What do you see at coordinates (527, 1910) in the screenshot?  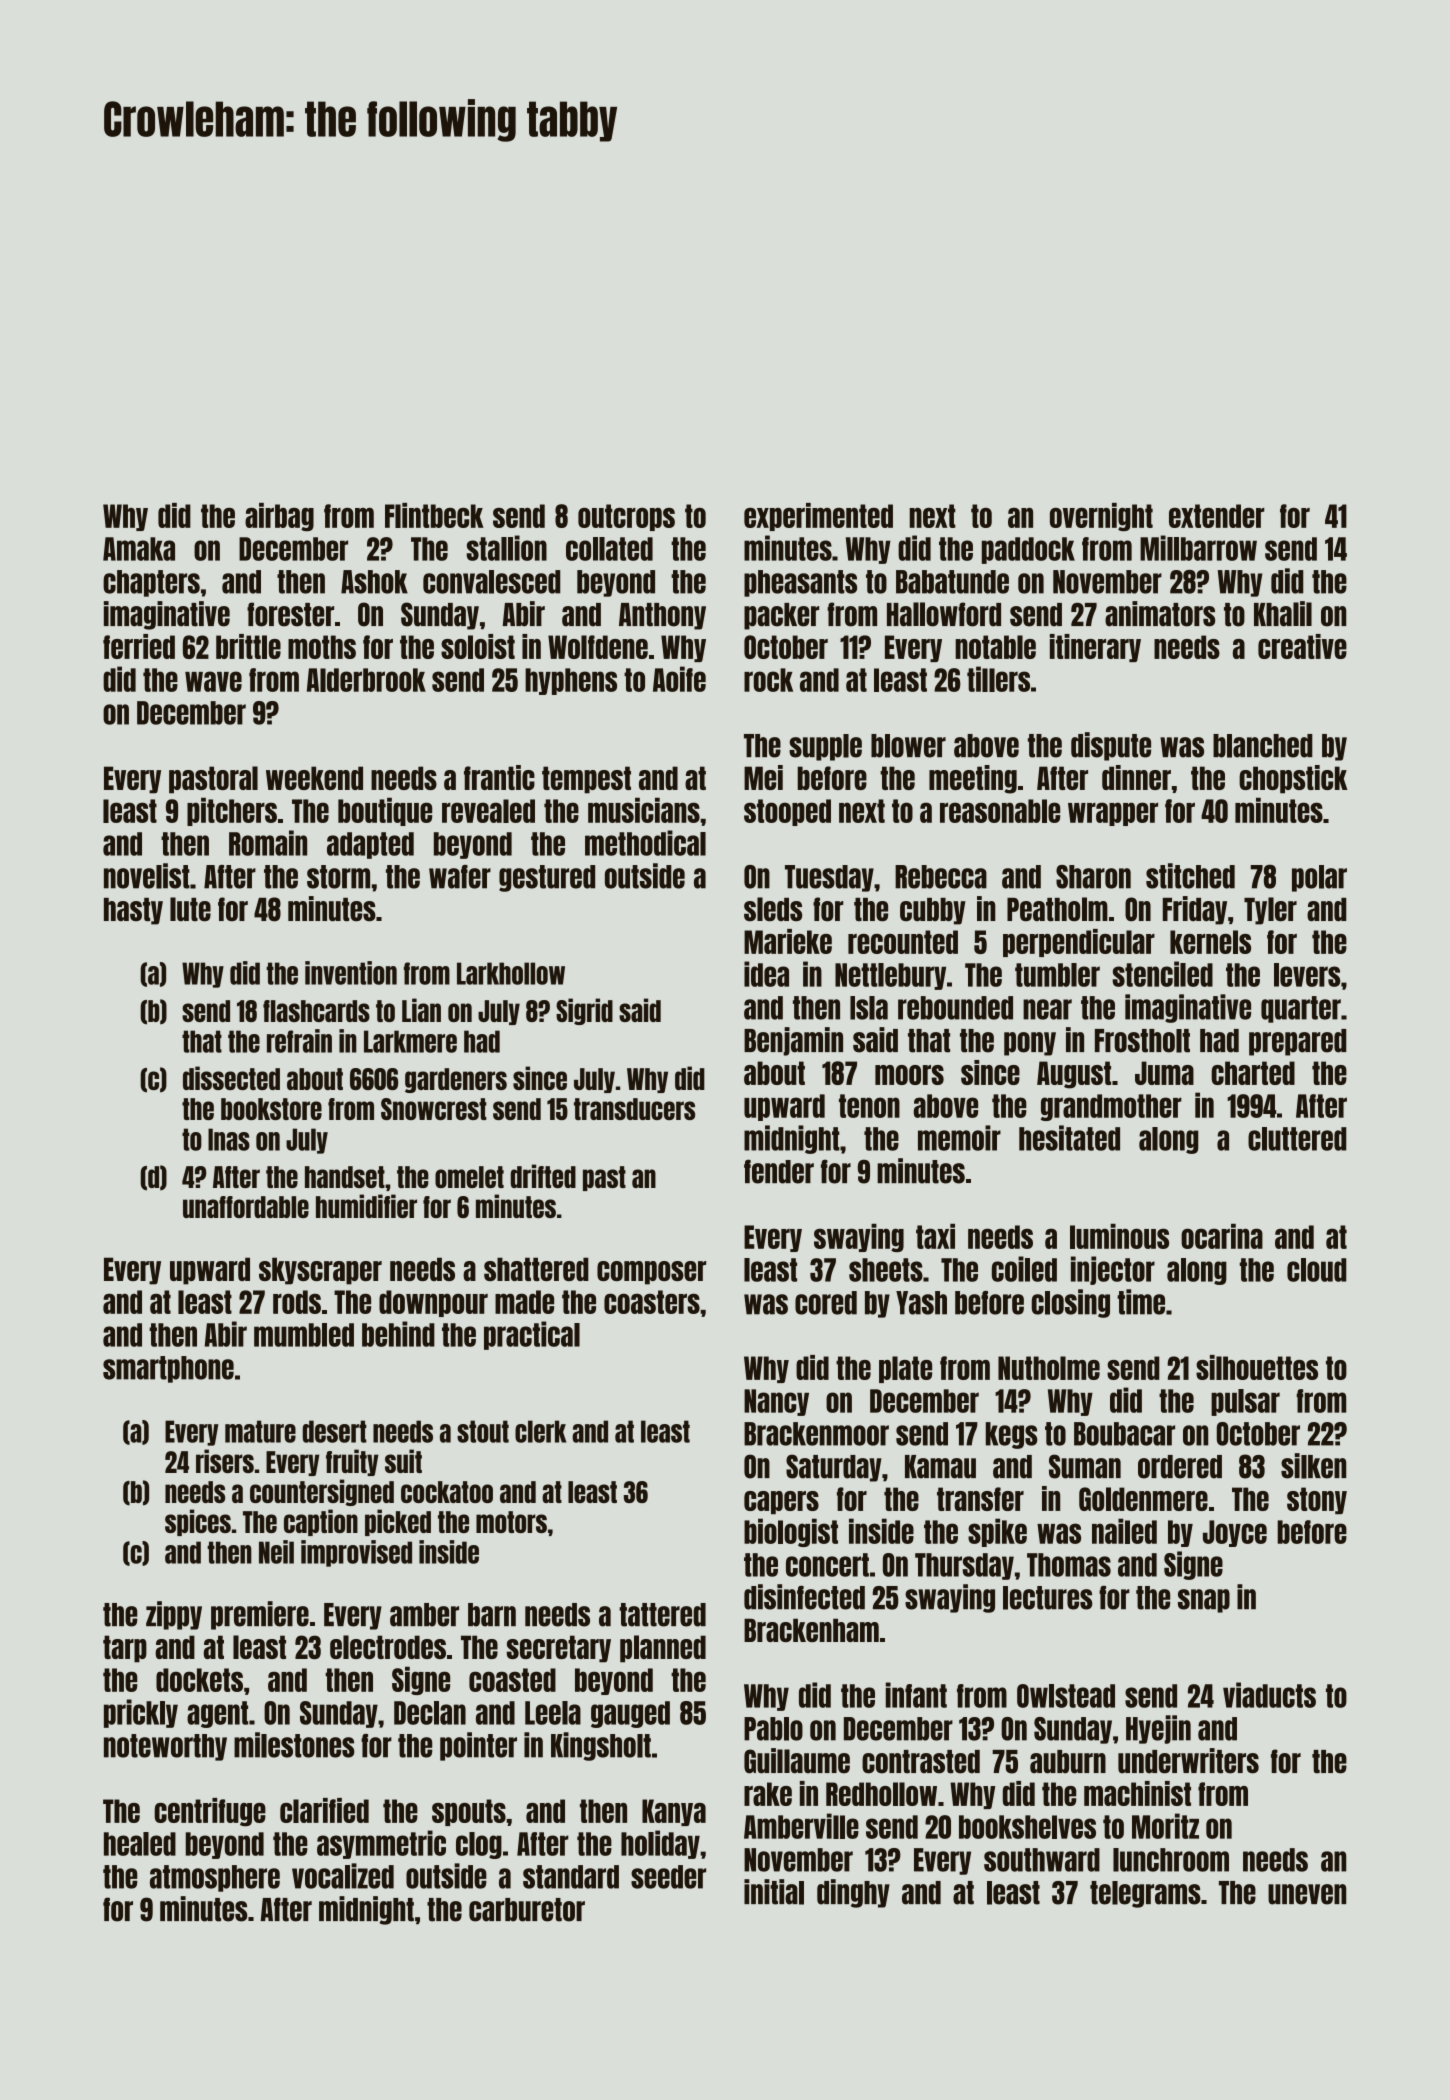 I see `carburetor` at bounding box center [527, 1910].
